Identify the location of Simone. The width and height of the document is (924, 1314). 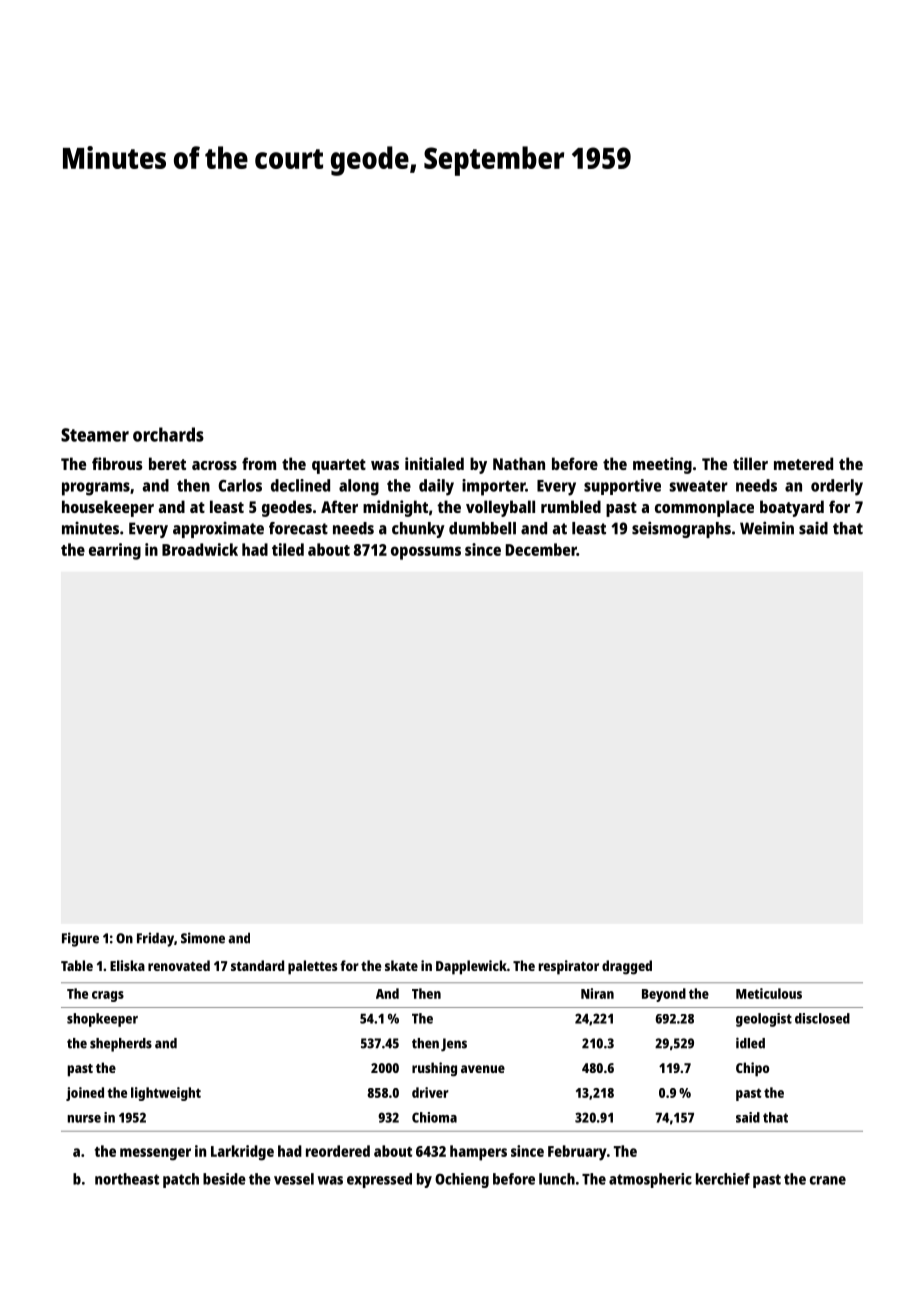
(203, 938).
